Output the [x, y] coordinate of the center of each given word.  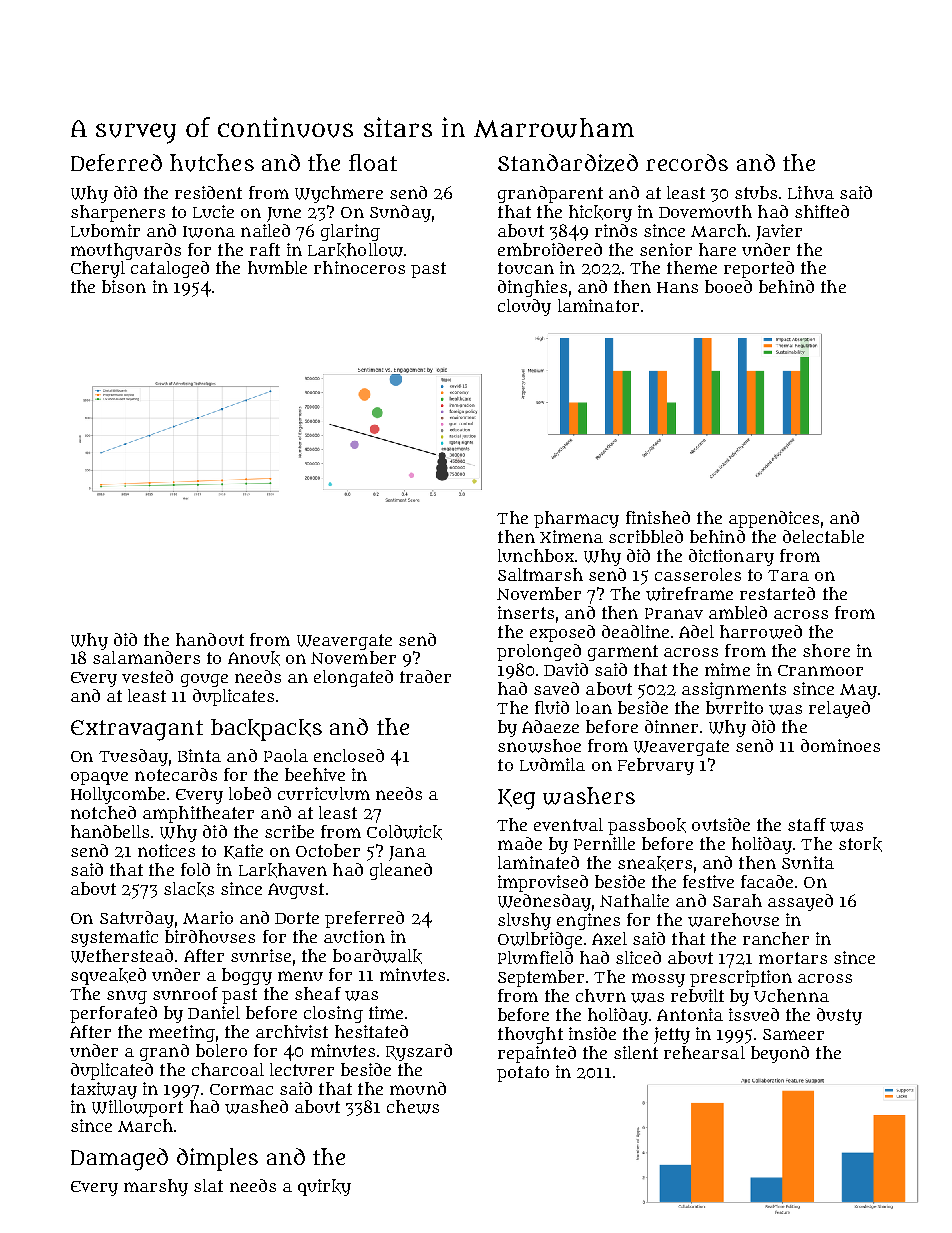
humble [277, 267]
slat [208, 1185]
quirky [324, 1187]
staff [807, 824]
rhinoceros [359, 267]
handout [210, 639]
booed [728, 286]
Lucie [213, 211]
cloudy [524, 307]
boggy [247, 976]
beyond [780, 1054]
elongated [353, 678]
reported [759, 269]
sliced [638, 957]
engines [588, 921]
